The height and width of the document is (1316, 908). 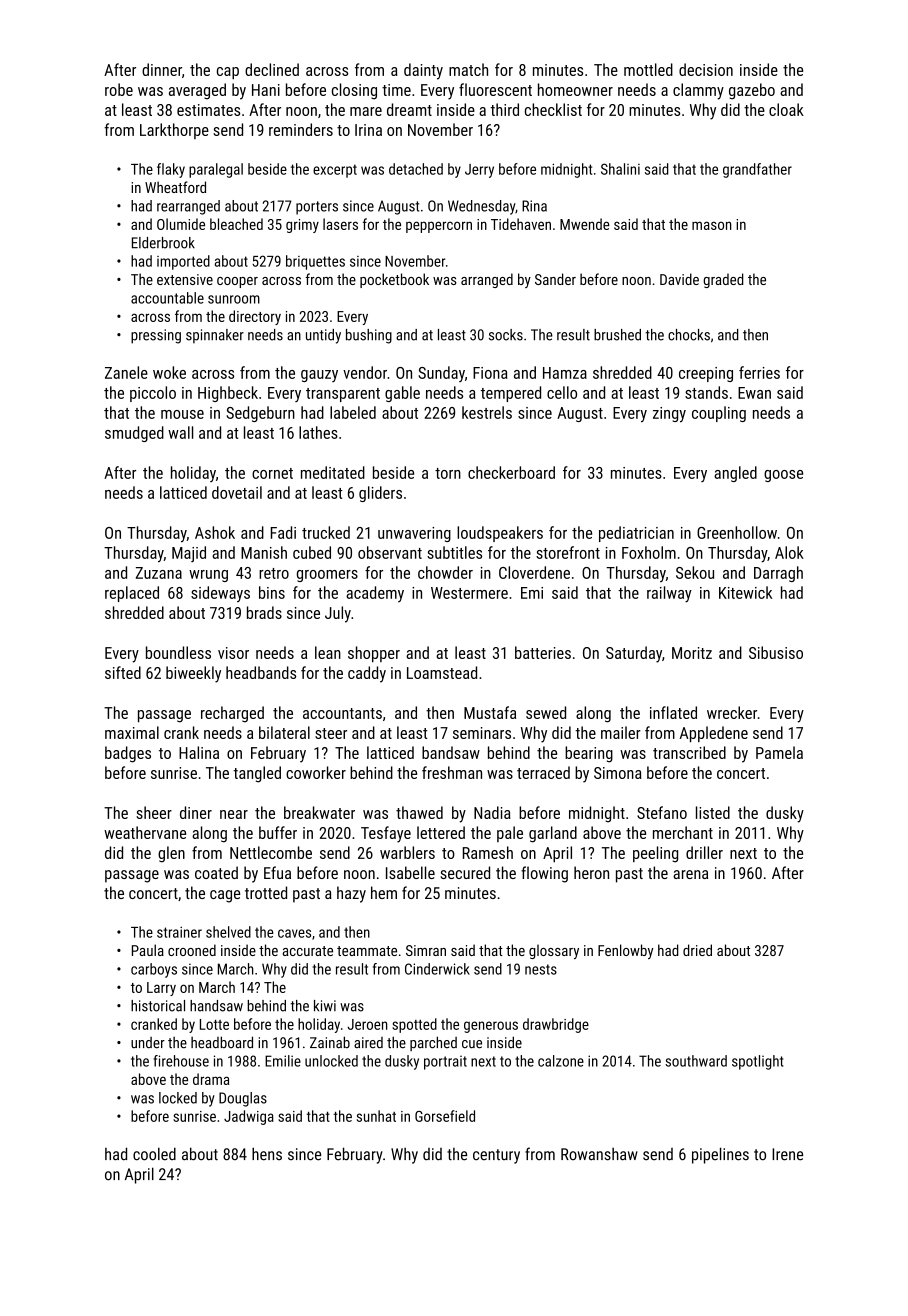 I want to click on socks, so click(x=506, y=335).
